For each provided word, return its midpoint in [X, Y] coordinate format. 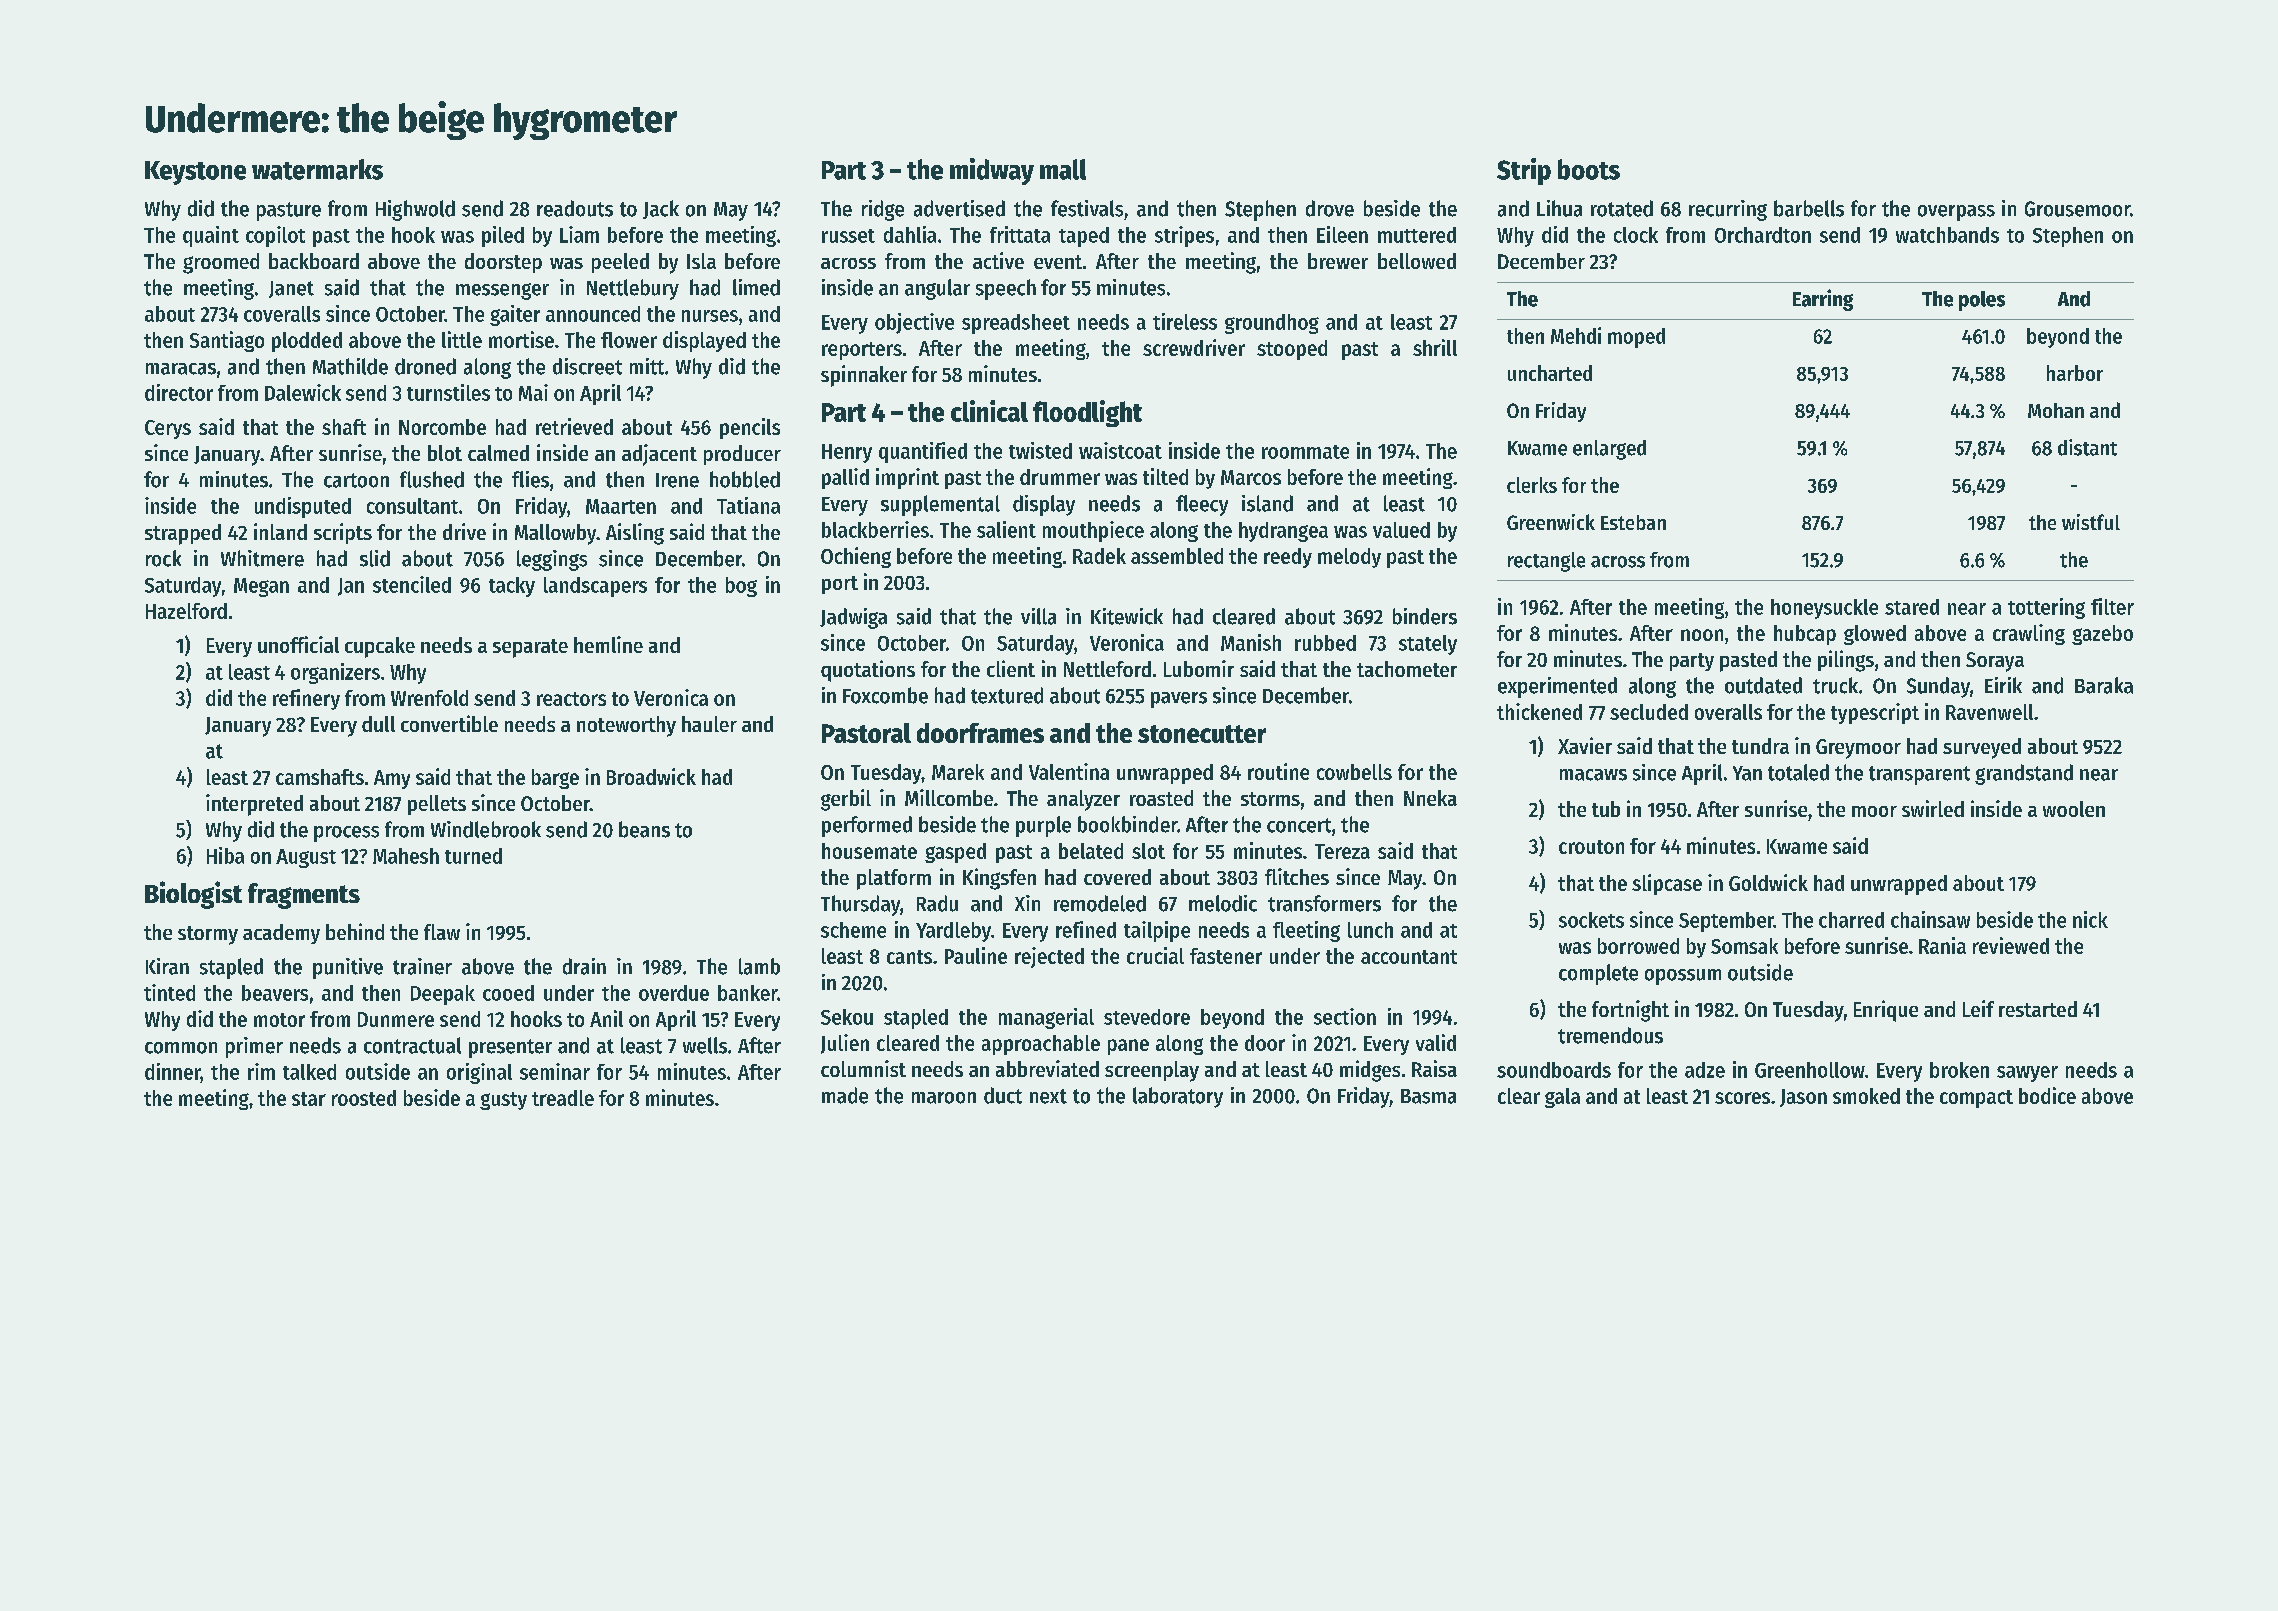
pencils [750, 428]
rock [163, 558]
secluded [1649, 712]
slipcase [1667, 884]
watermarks [317, 169]
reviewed [2011, 945]
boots [1589, 169]
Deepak [443, 995]
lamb [759, 966]
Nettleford [1107, 669]
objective [914, 323]
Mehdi [1576, 335]
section [1345, 1016]
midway [992, 171]
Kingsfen [999, 879]
